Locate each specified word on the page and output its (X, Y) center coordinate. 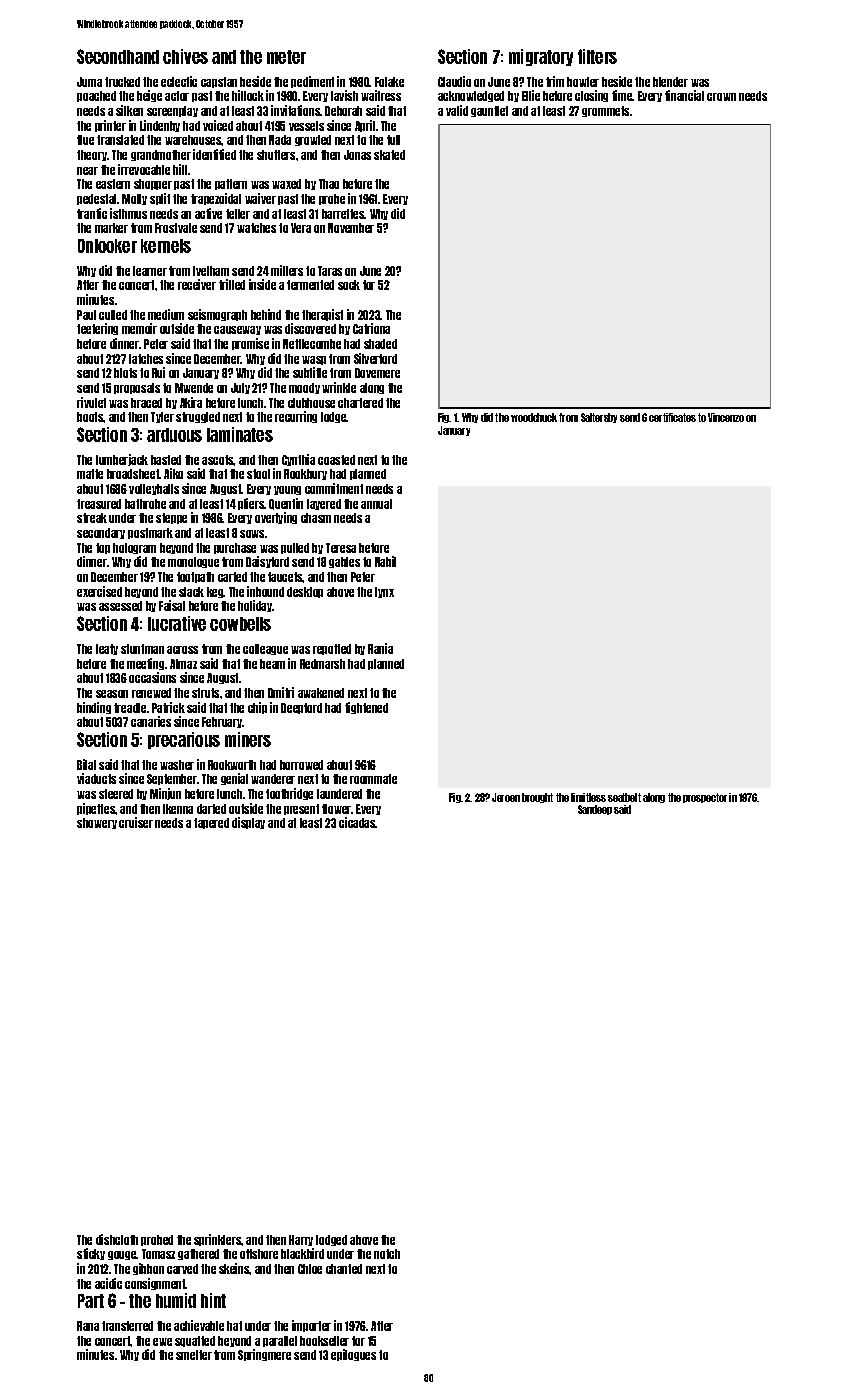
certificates (672, 417)
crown (721, 97)
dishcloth (117, 1239)
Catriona (371, 328)
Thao (329, 184)
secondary (101, 533)
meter (286, 57)
